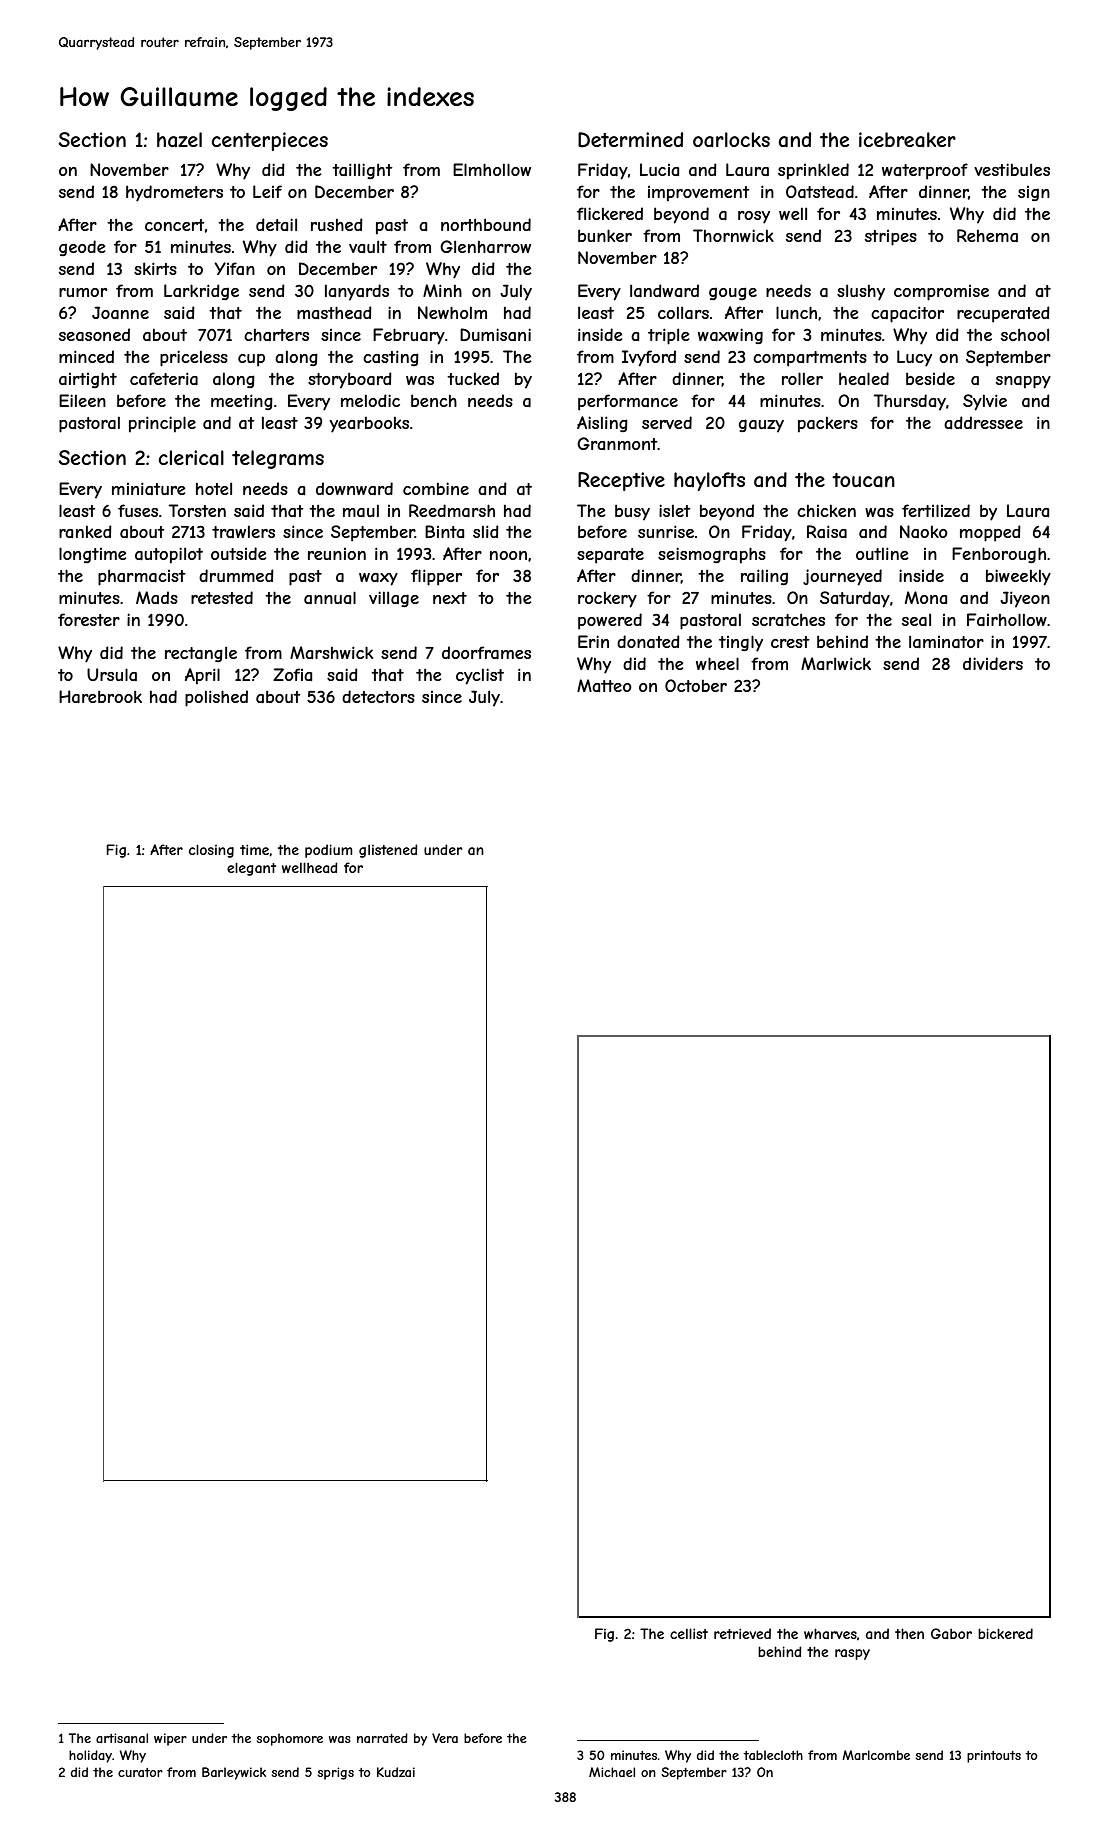 This screenshot has width=1109, height=1827. I want to click on wharves, so click(830, 1633).
